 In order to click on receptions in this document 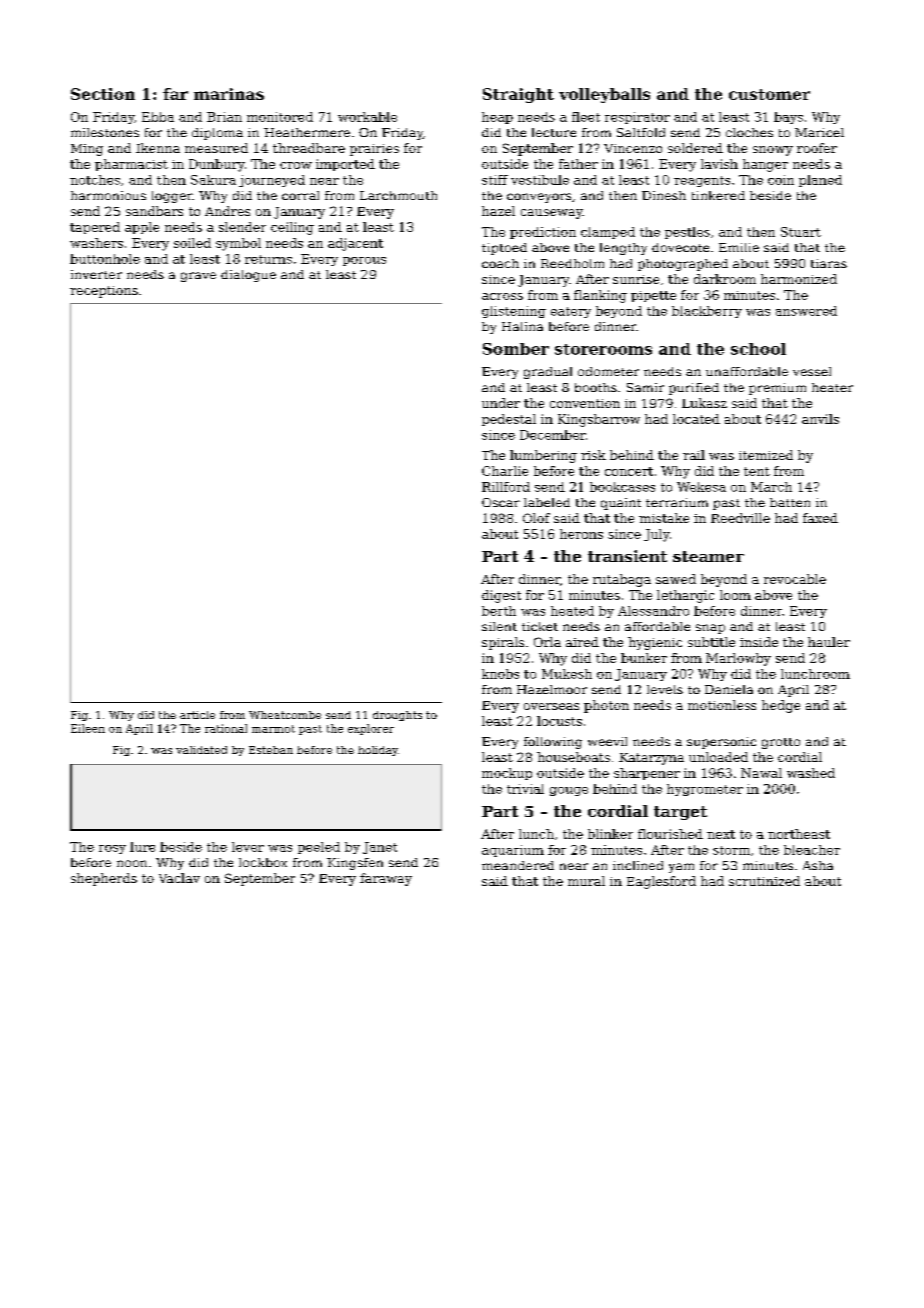, I will do `click(104, 292)`.
